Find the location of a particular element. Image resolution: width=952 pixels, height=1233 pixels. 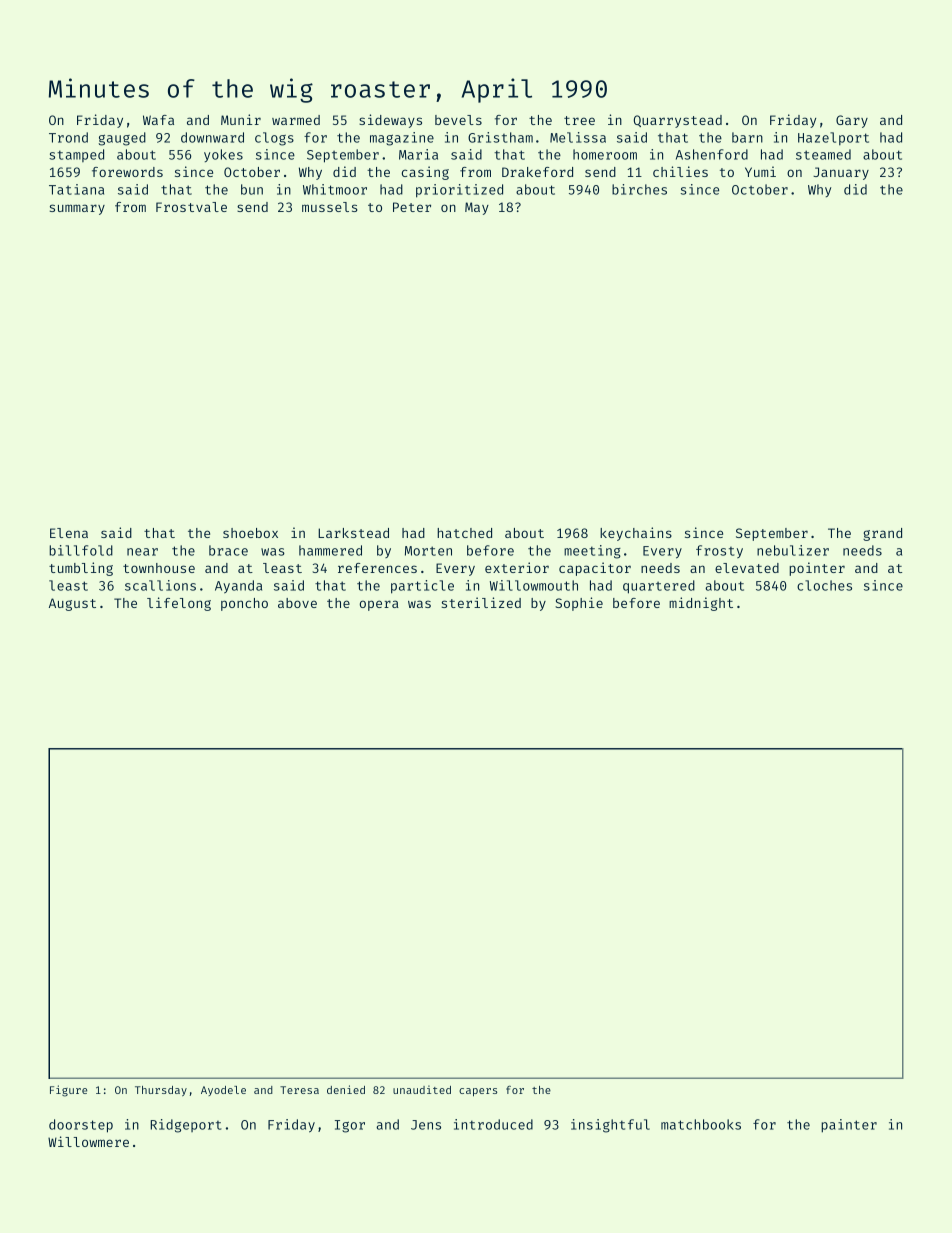

frosty is located at coordinates (719, 551).
